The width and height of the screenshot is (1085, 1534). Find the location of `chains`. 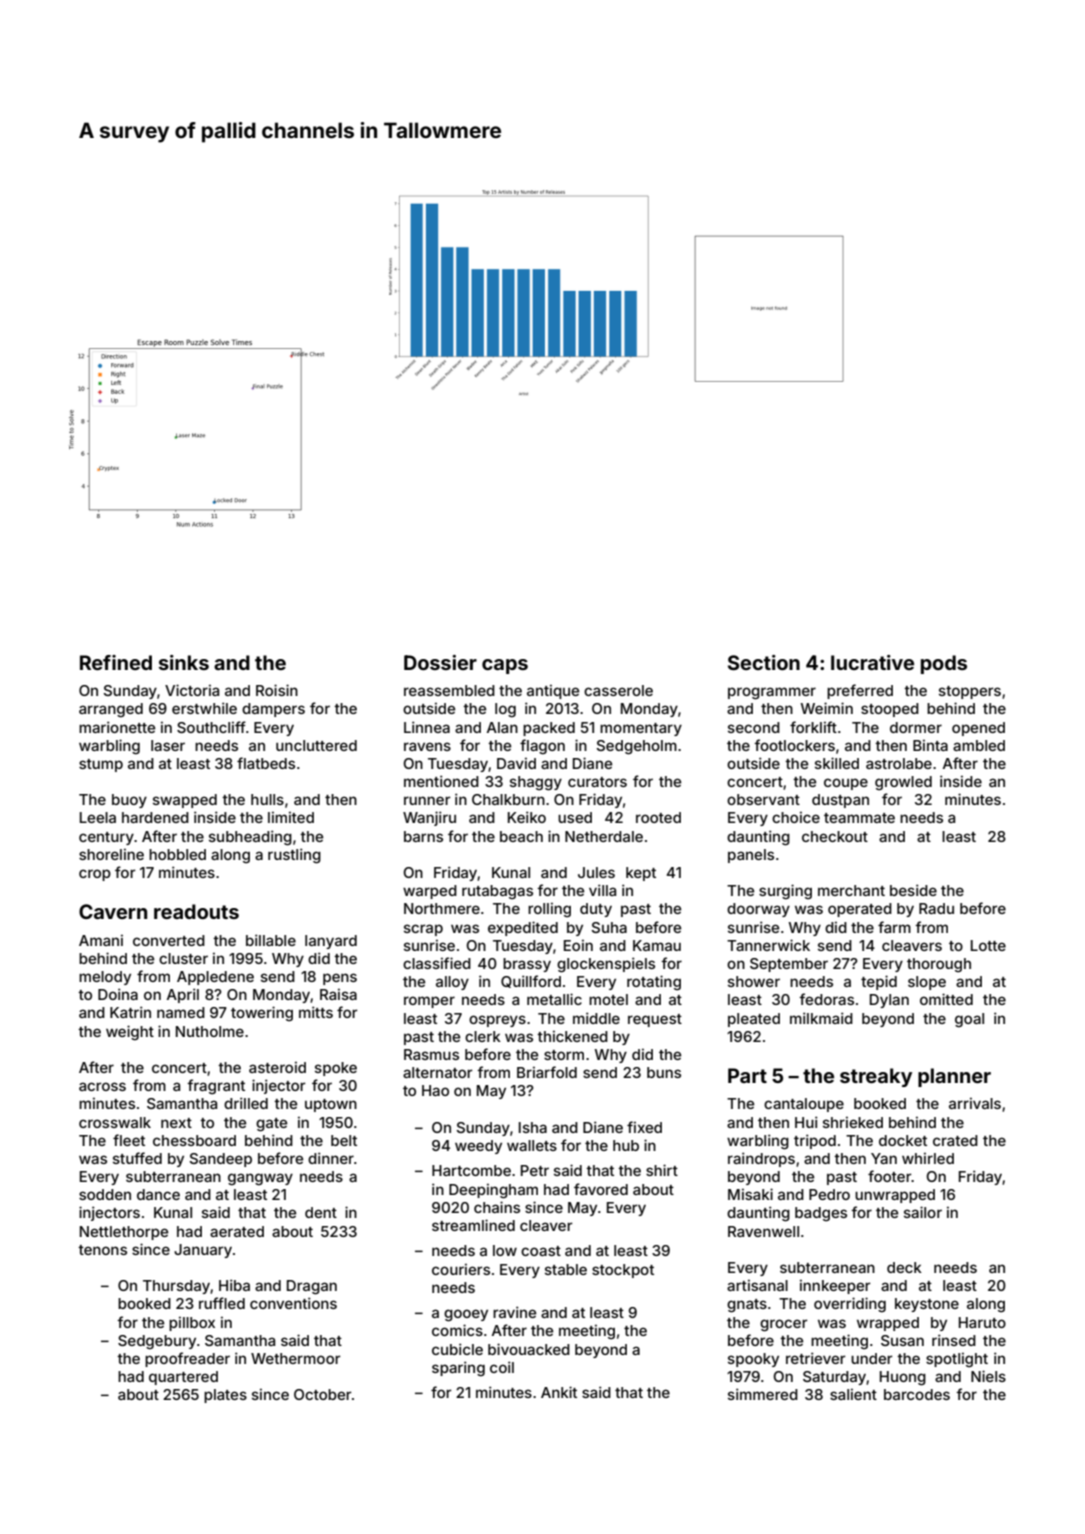

chains is located at coordinates (497, 1207).
